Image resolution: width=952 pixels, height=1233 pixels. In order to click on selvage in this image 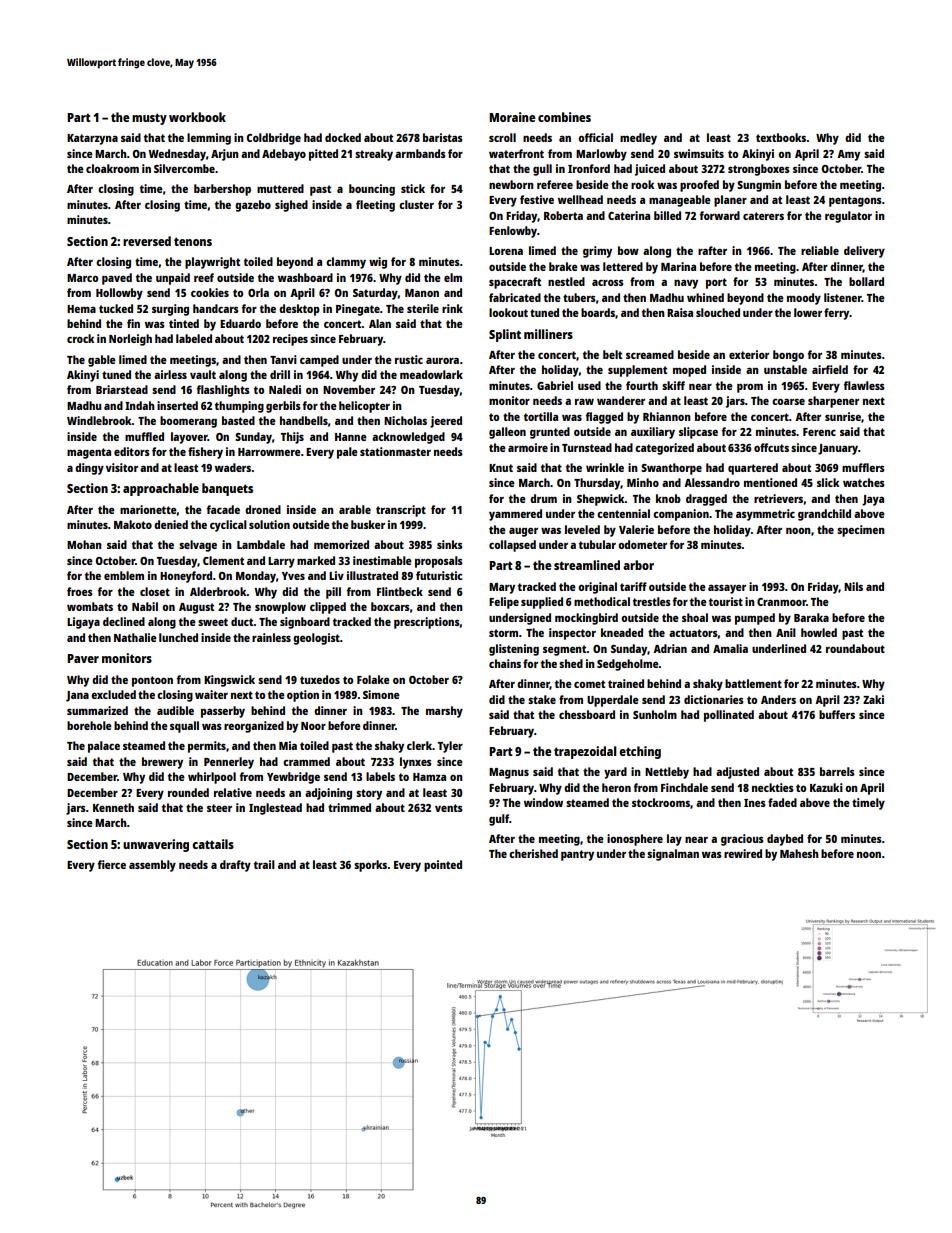, I will do `click(198, 546)`.
